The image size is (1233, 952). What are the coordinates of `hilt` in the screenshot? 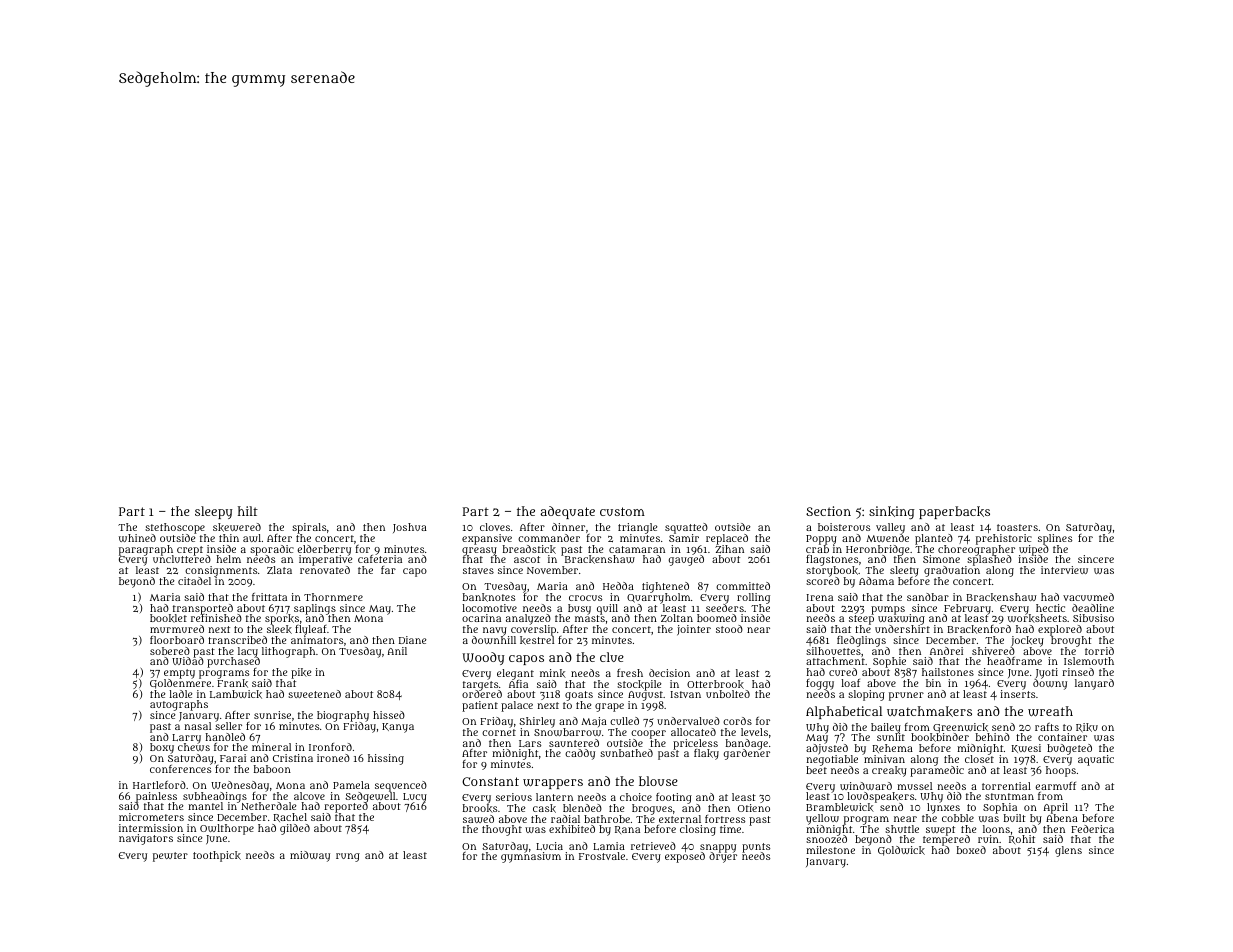 It's located at (248, 511).
